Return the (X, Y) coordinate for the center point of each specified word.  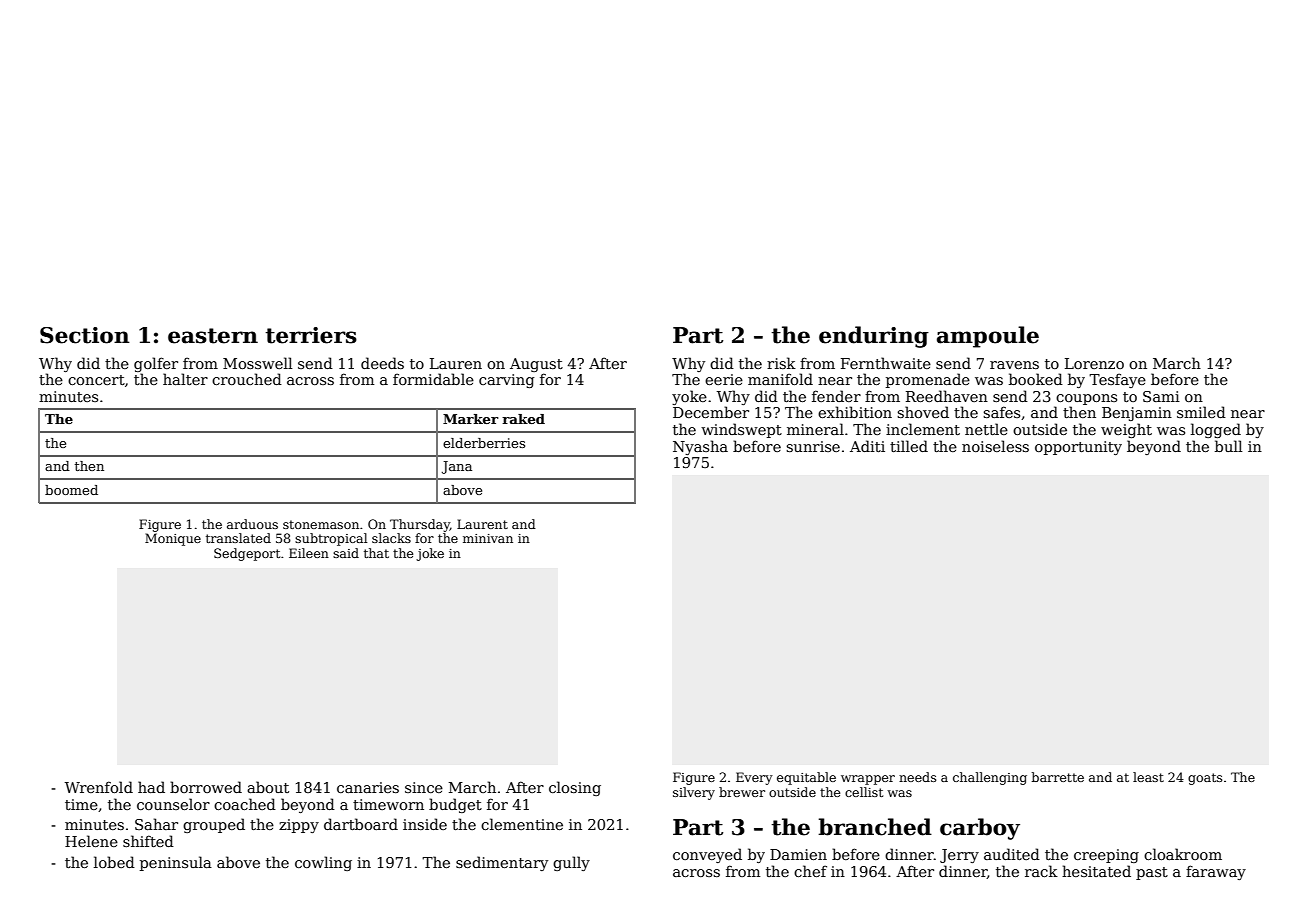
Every (754, 778)
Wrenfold (99, 787)
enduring (874, 337)
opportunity (1078, 448)
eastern (213, 336)
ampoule (988, 337)
